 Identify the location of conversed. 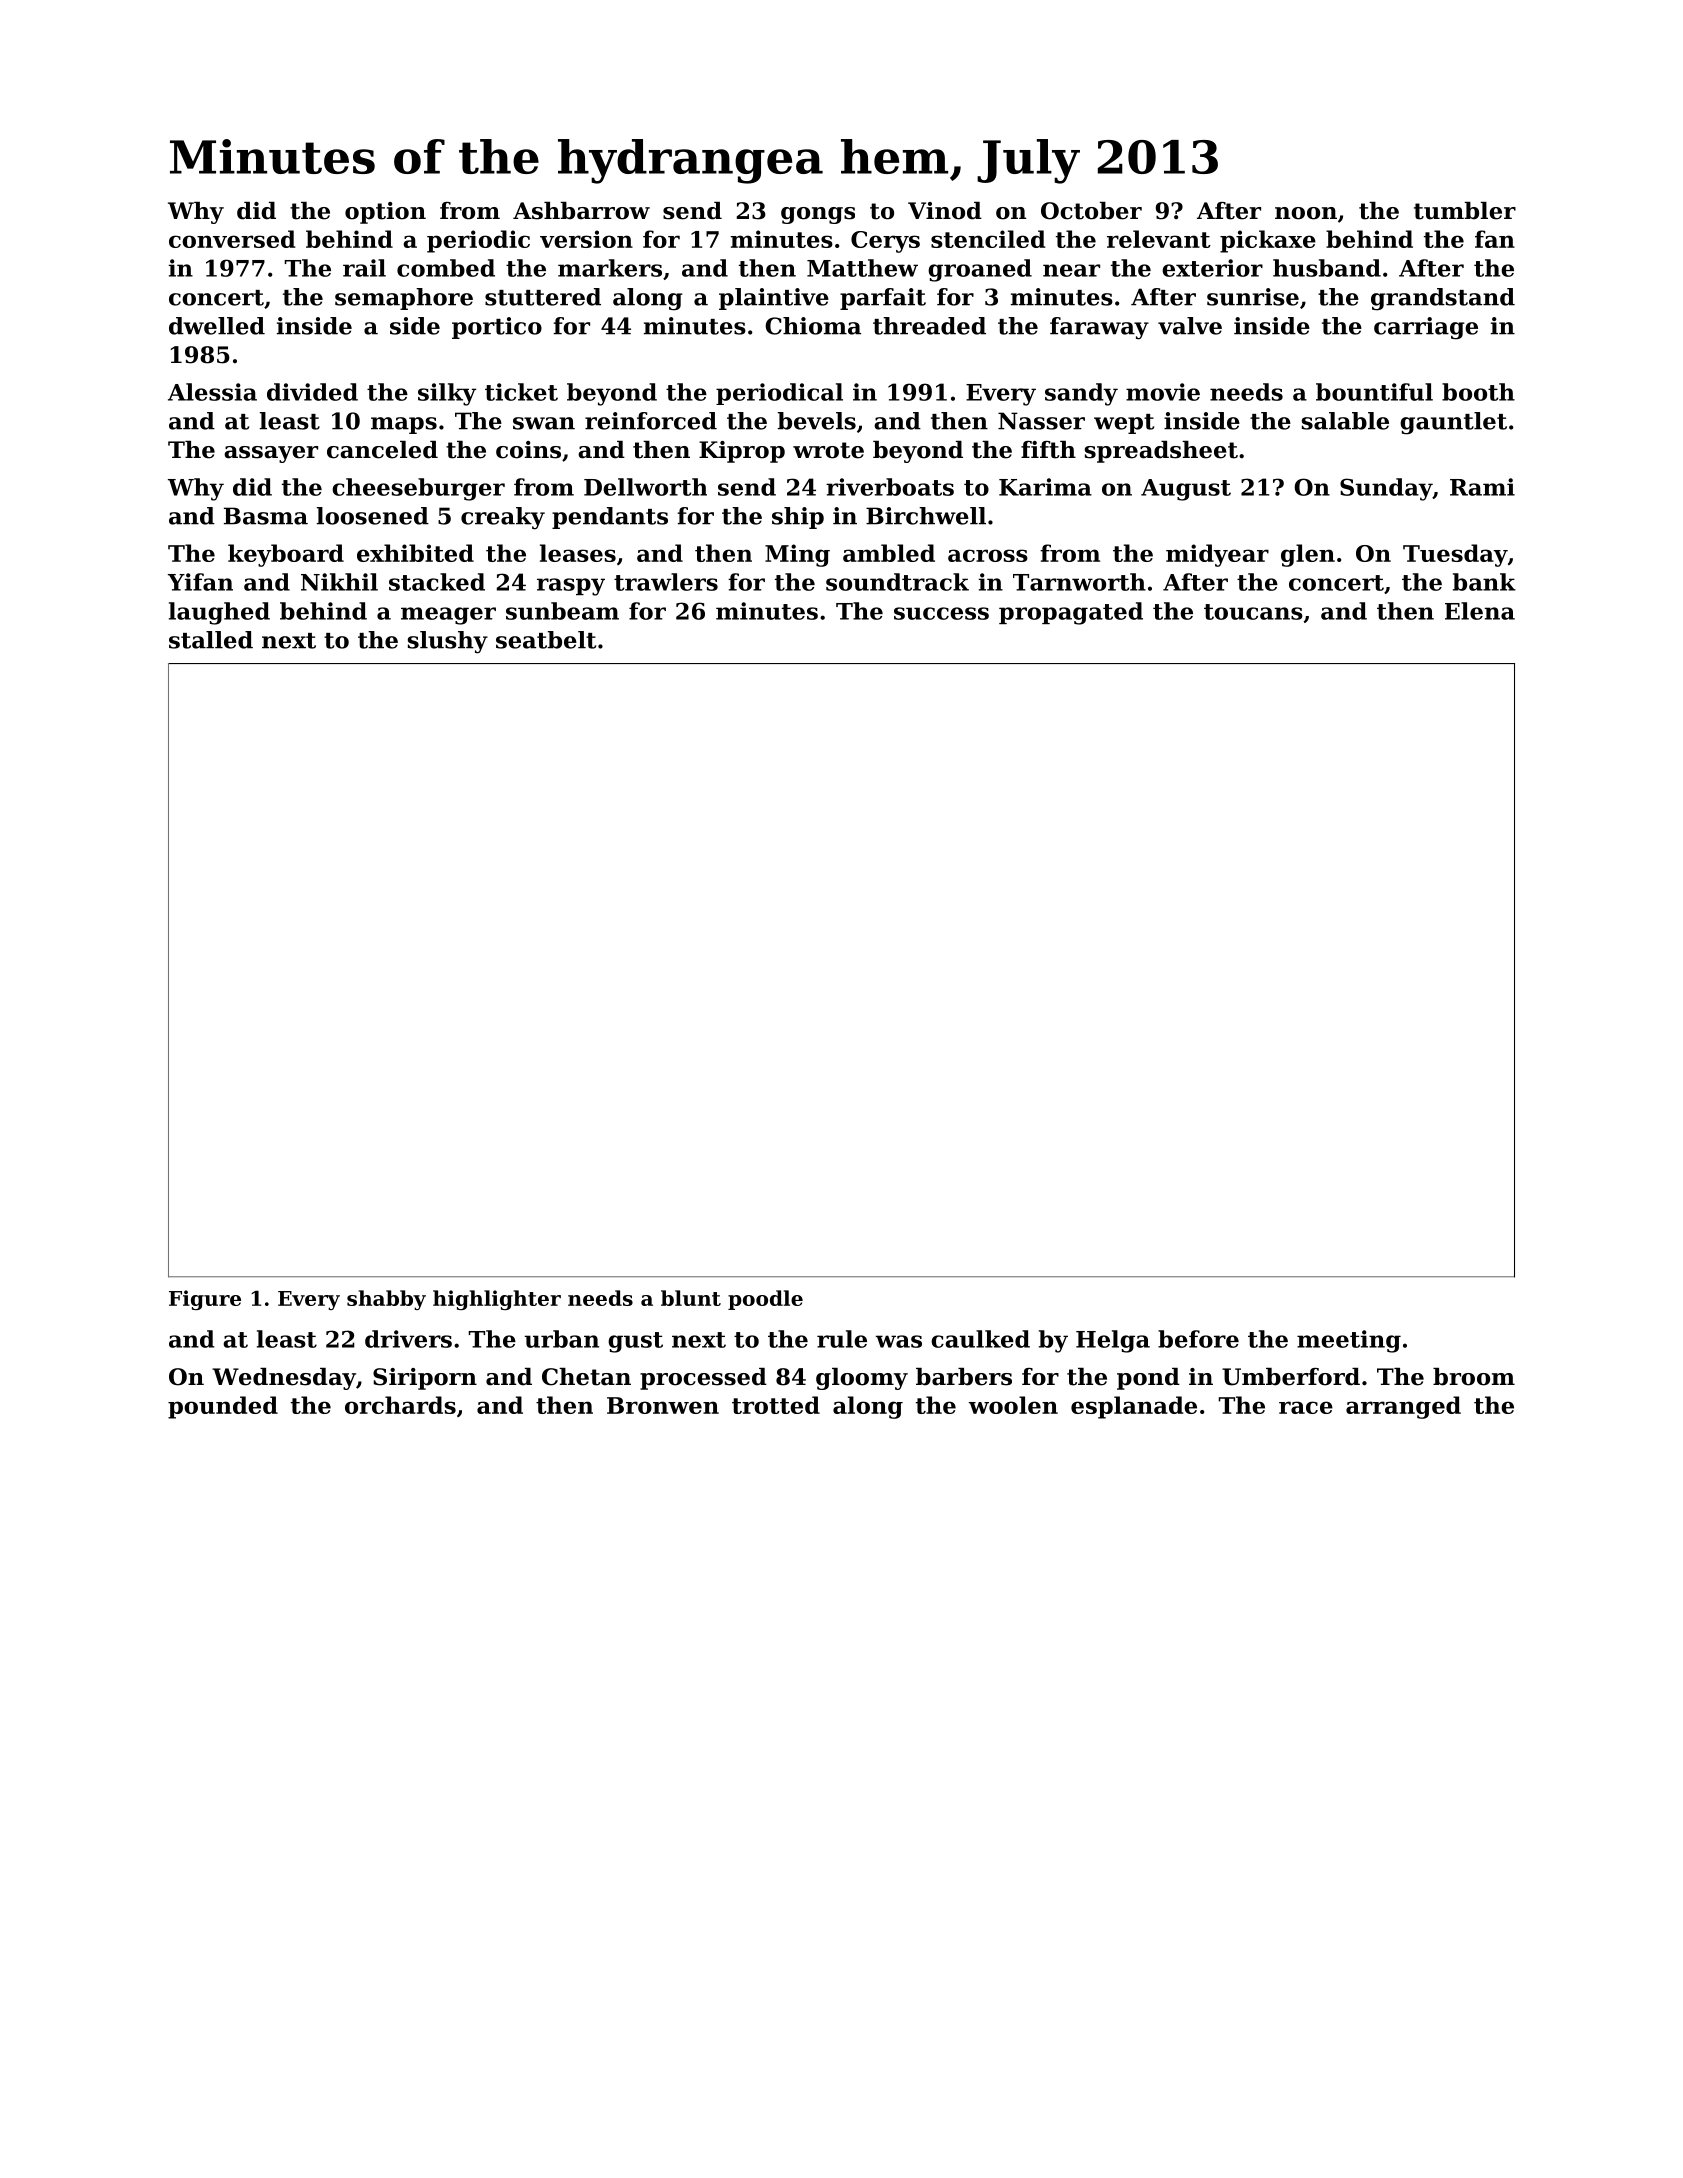
(232, 239).
